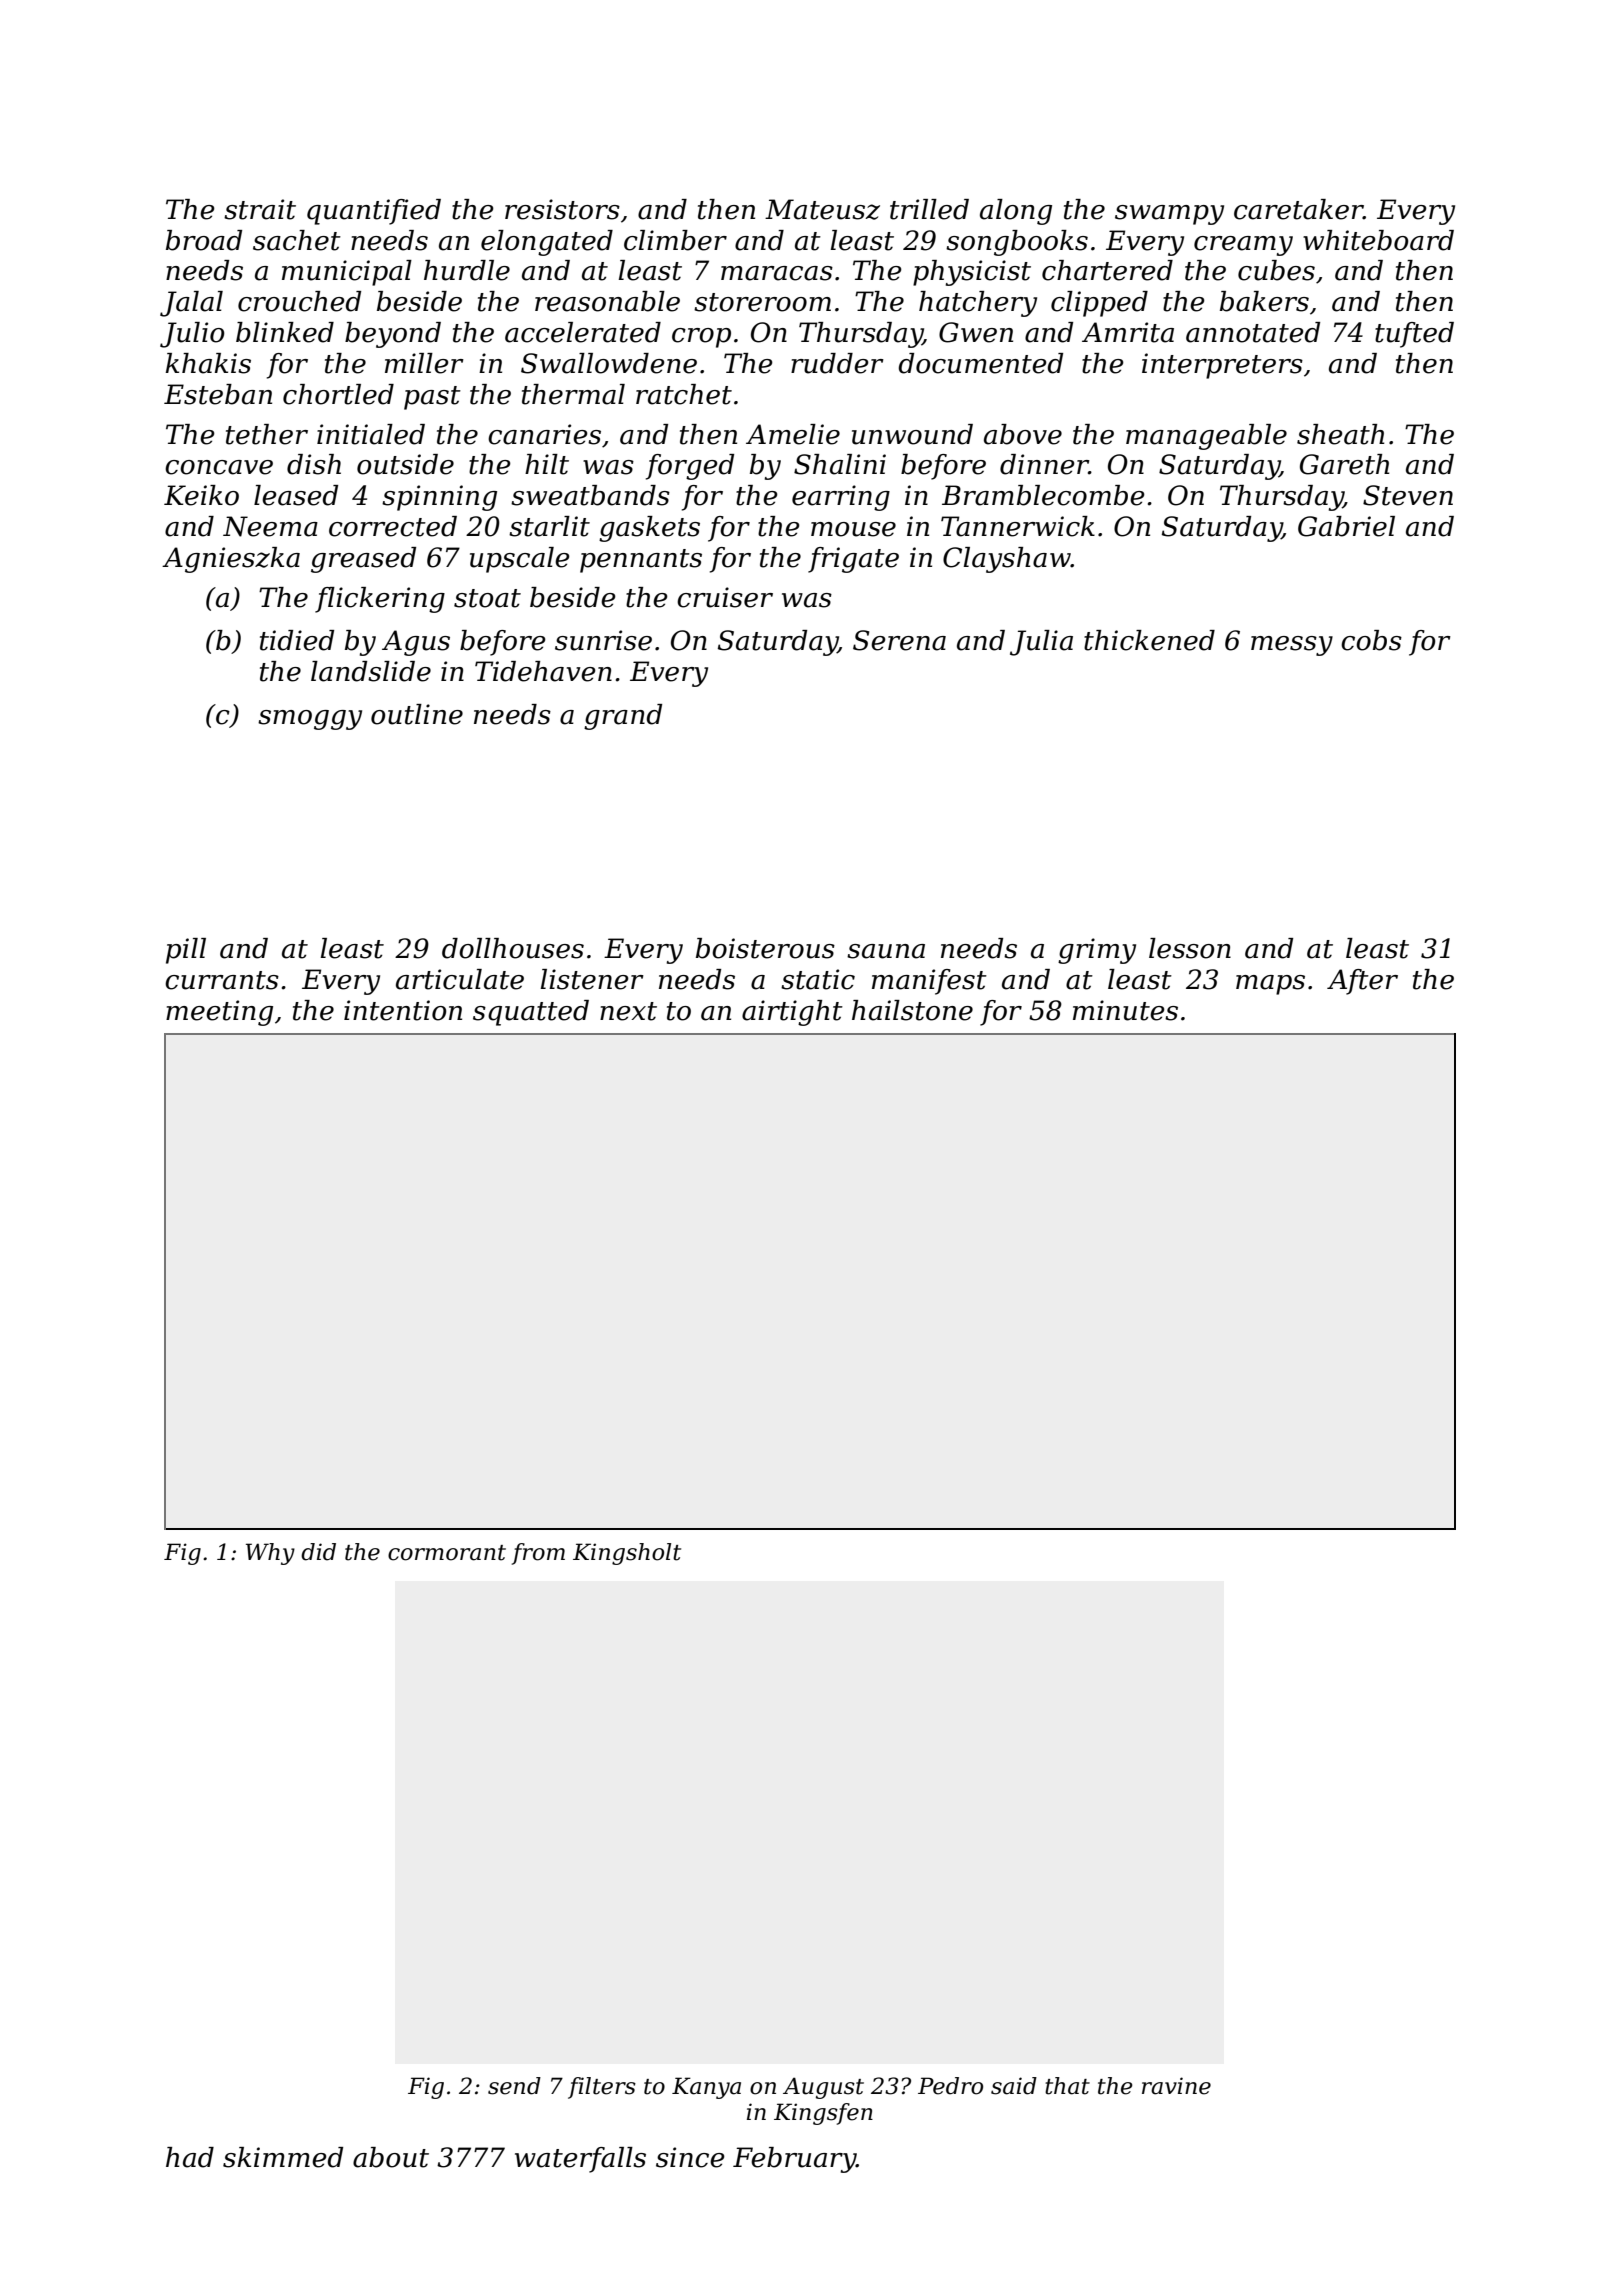  Describe the element at coordinates (1298, 209) in the page. I see `caretaker` at that location.
